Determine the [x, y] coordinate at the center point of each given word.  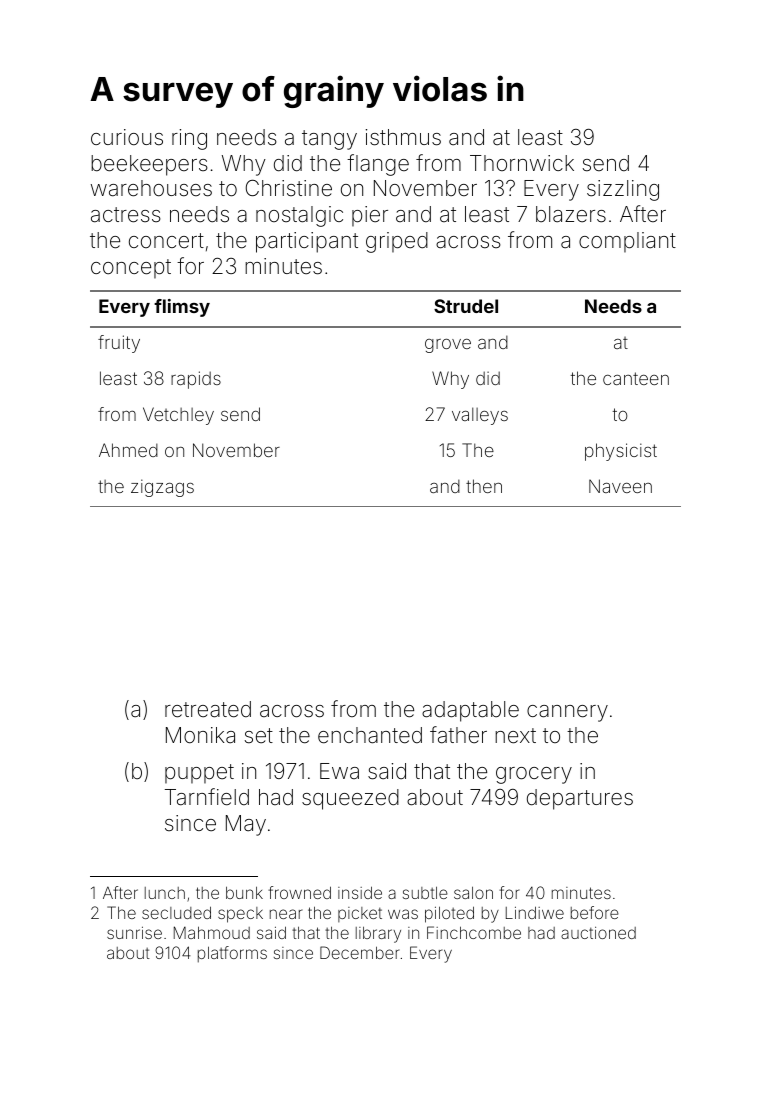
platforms [232, 954]
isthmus [403, 137]
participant [307, 242]
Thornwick [522, 163]
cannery [567, 713]
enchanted [370, 735]
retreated [208, 709]
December [359, 952]
